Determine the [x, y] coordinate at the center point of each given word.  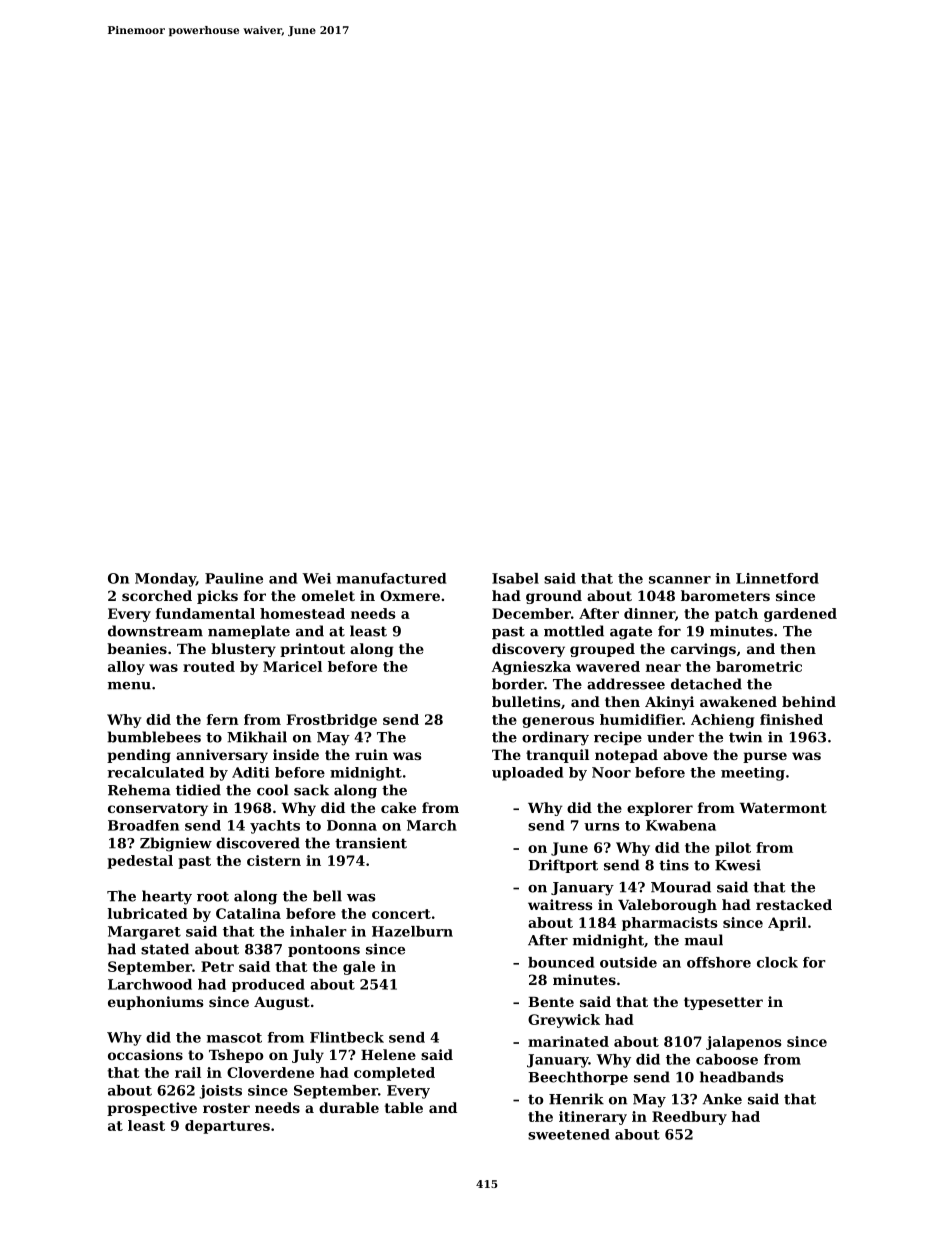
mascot [234, 1038]
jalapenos [744, 1043]
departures [227, 1127]
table [404, 1107]
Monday [165, 580]
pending [139, 756]
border [518, 684]
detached [706, 684]
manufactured [391, 578]
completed [394, 1074]
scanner [680, 580]
